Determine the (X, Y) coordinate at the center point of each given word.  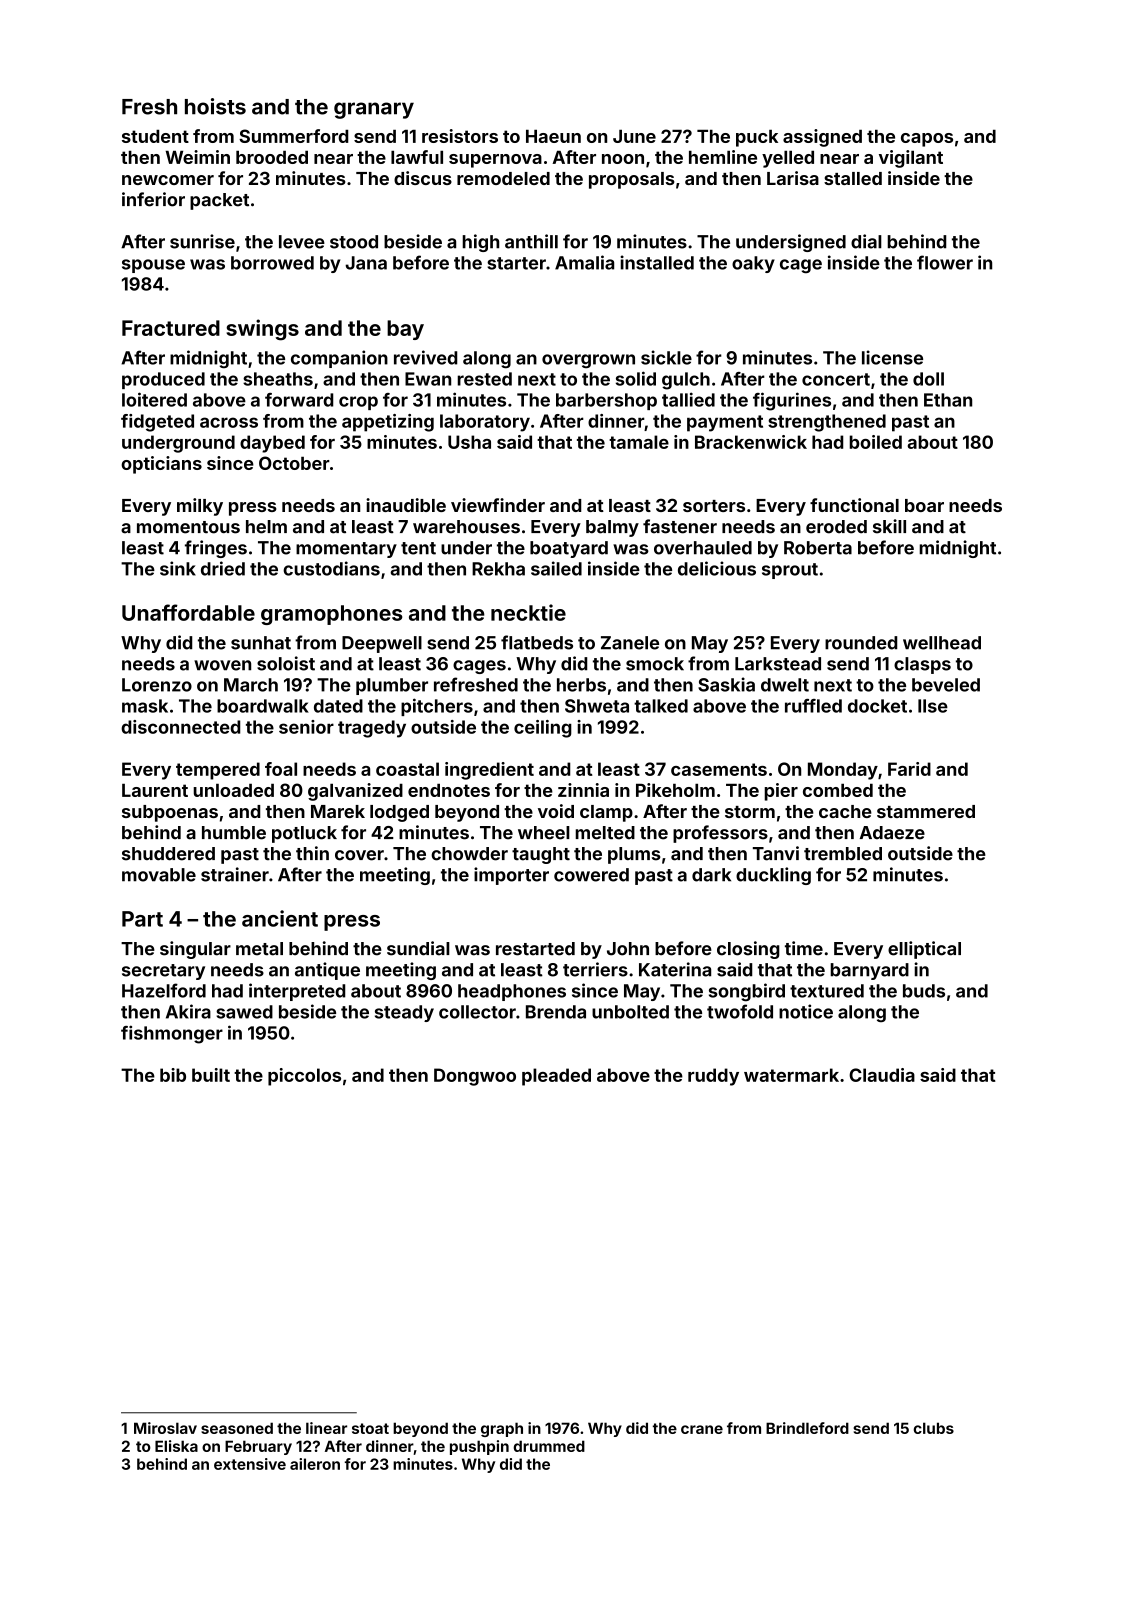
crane (702, 1429)
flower (945, 262)
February (258, 1447)
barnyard (869, 971)
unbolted (630, 1012)
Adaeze (892, 833)
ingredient (489, 771)
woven (222, 665)
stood (354, 242)
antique (327, 971)
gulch (686, 381)
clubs (933, 1428)
